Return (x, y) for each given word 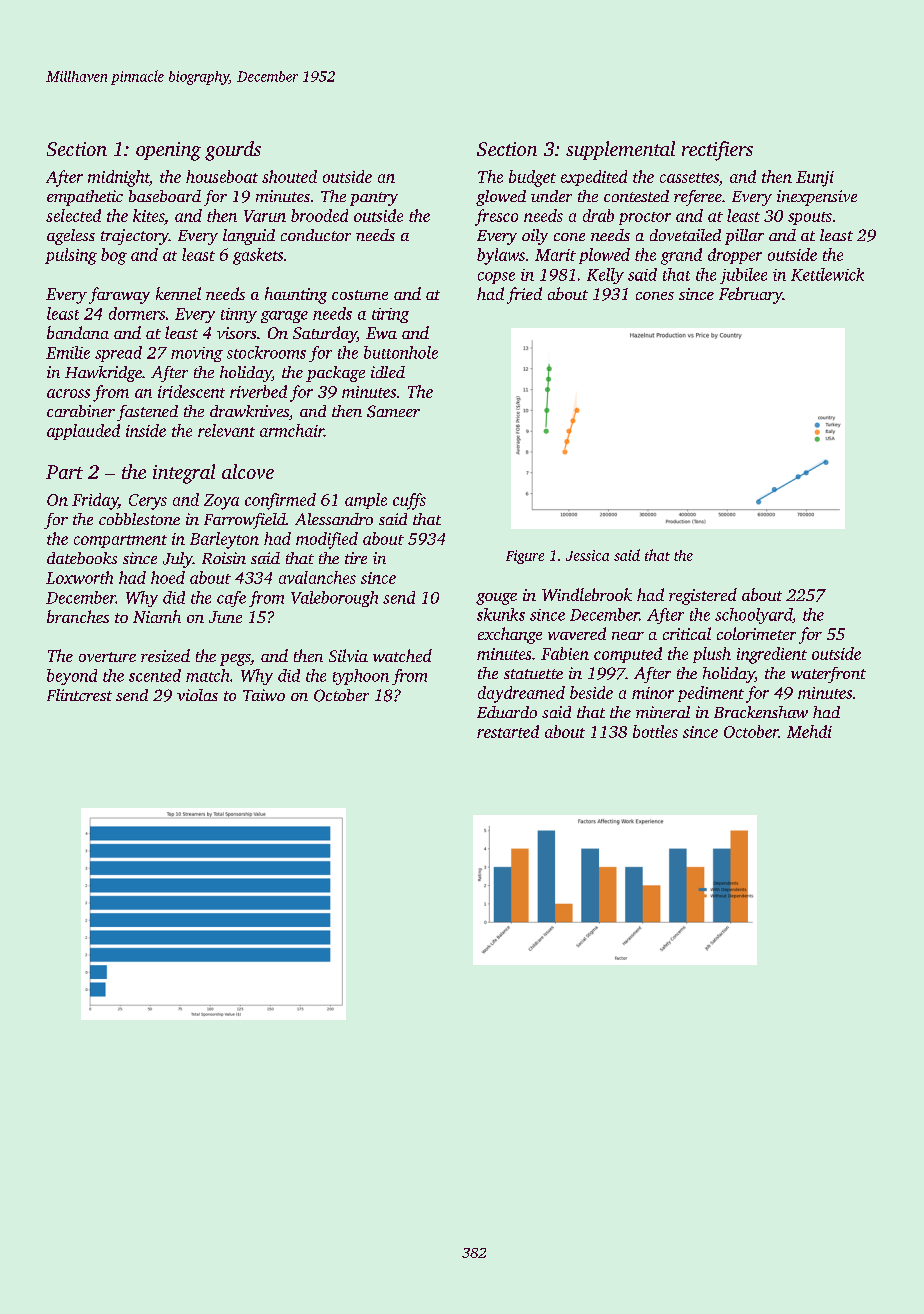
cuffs (409, 501)
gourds (233, 151)
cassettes (689, 178)
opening (168, 151)
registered (703, 596)
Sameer (393, 411)
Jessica (587, 555)
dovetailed (685, 235)
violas (197, 695)
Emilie (68, 352)
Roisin (224, 558)
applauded (83, 432)
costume (360, 295)
